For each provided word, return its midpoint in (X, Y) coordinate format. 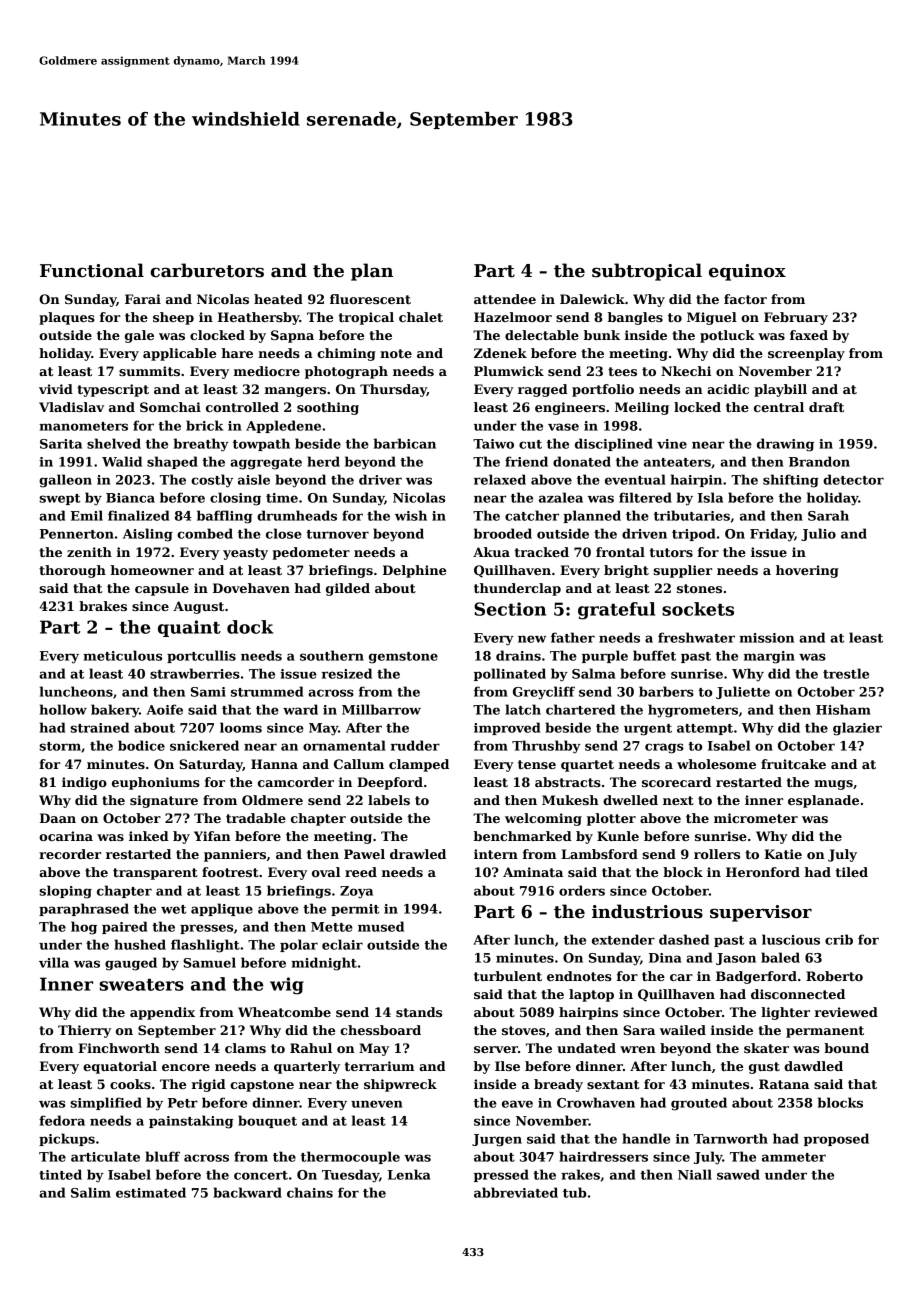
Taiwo (493, 444)
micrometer (756, 818)
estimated (151, 1192)
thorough (72, 571)
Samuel (209, 962)
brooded (503, 533)
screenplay (806, 354)
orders (582, 890)
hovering (807, 571)
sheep (173, 318)
